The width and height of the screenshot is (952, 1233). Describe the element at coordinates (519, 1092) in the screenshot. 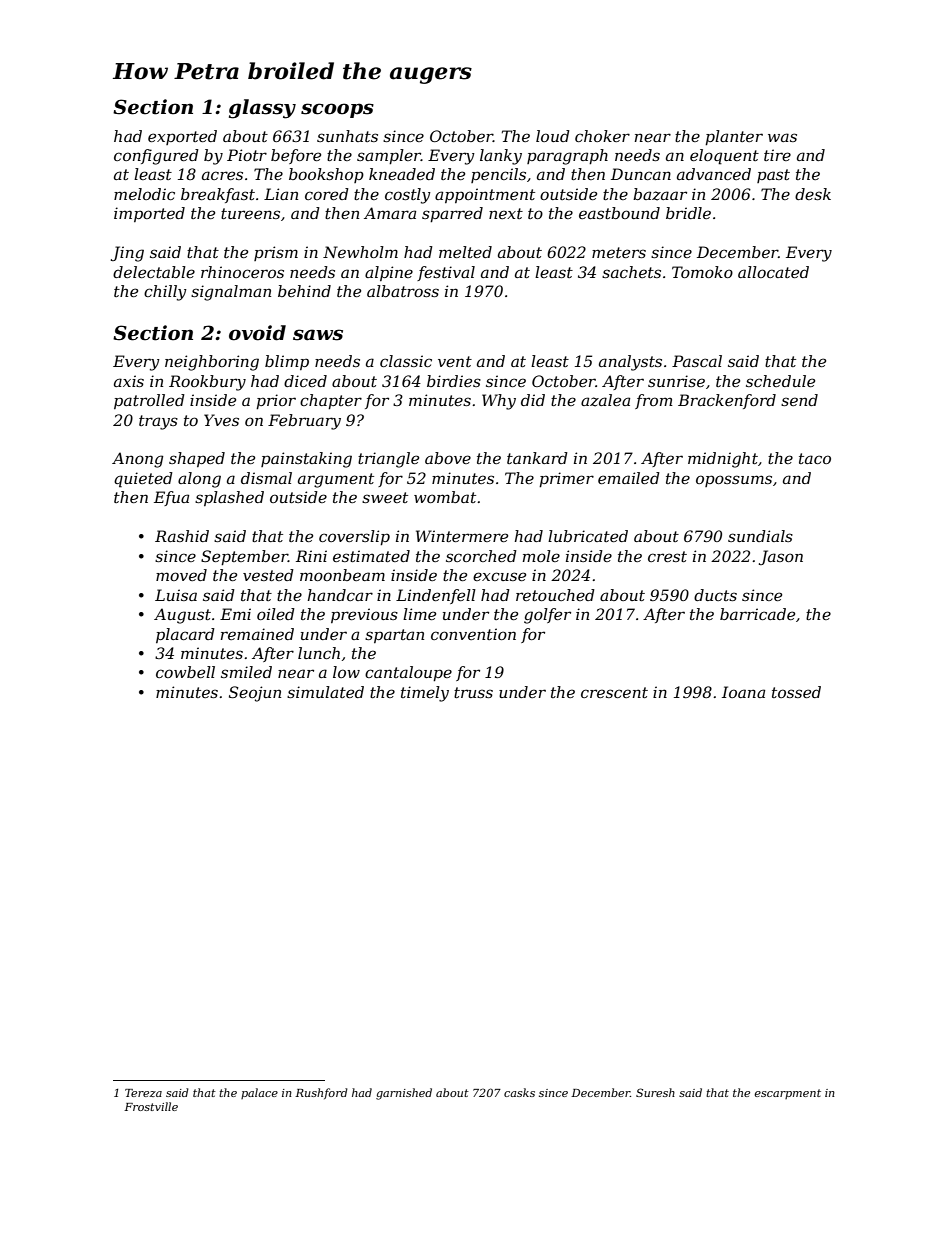

I see `casks` at that location.
